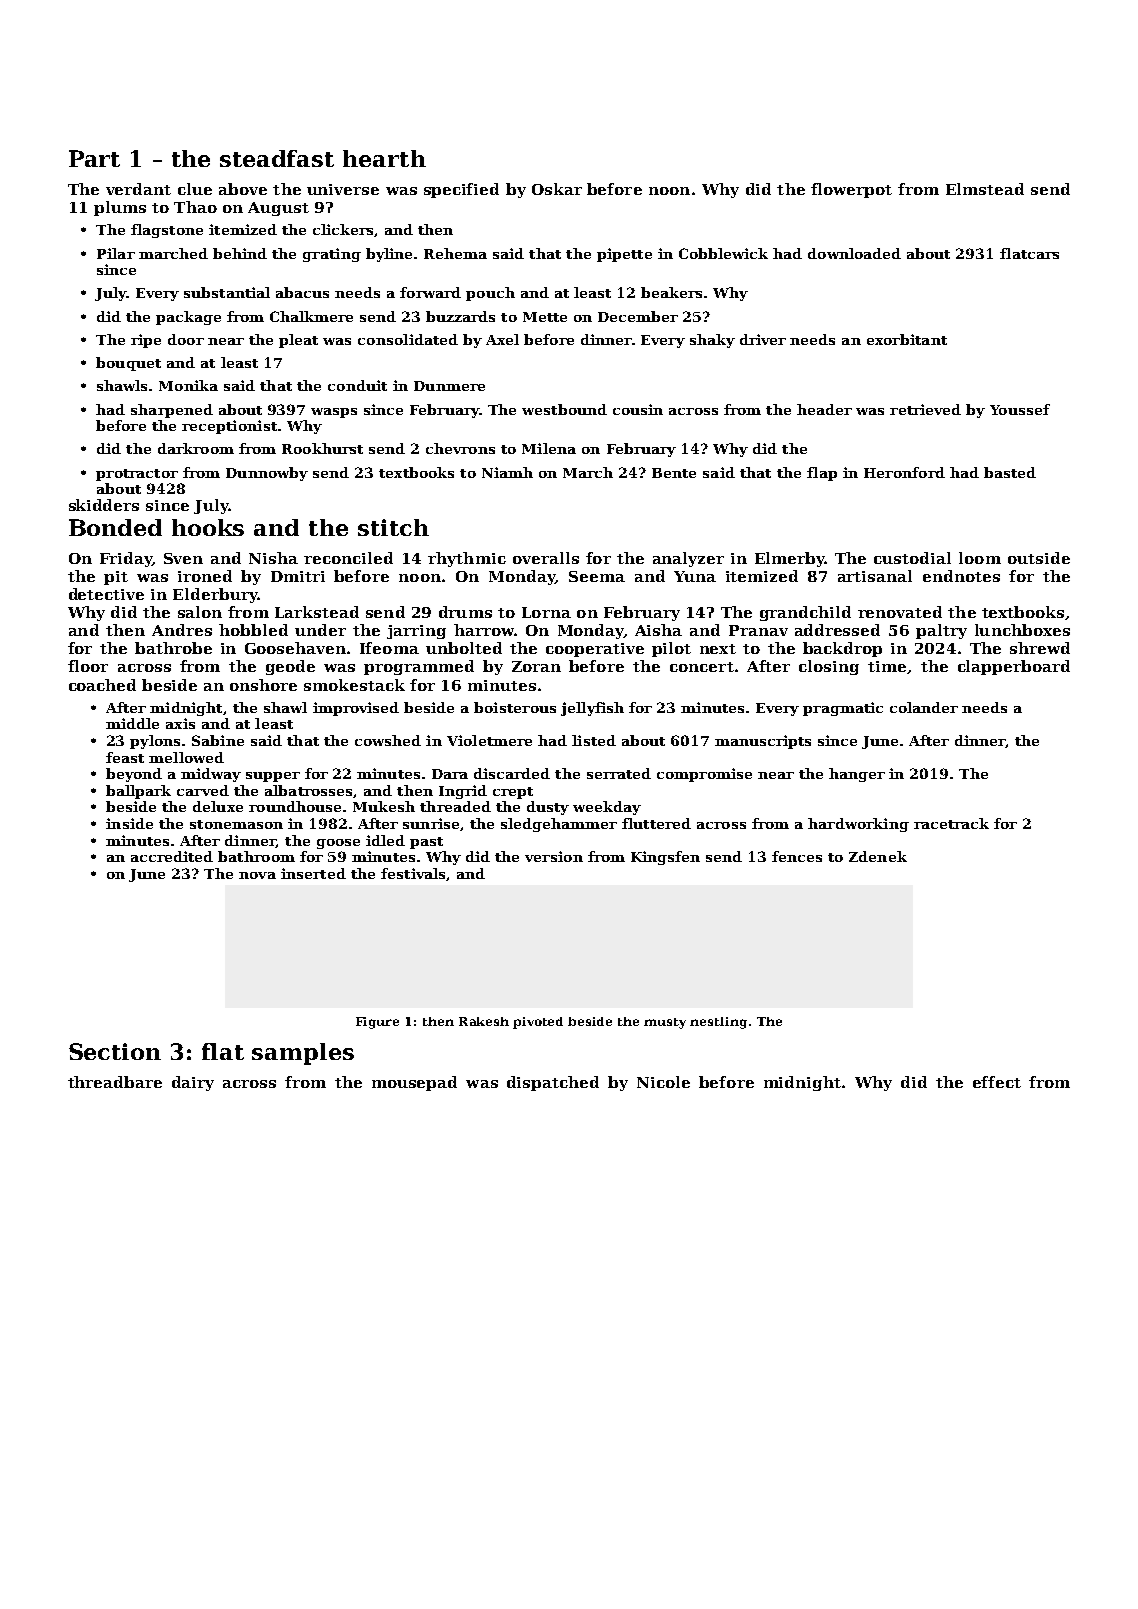  What do you see at coordinates (115, 1082) in the screenshot?
I see `threadbare` at bounding box center [115, 1082].
